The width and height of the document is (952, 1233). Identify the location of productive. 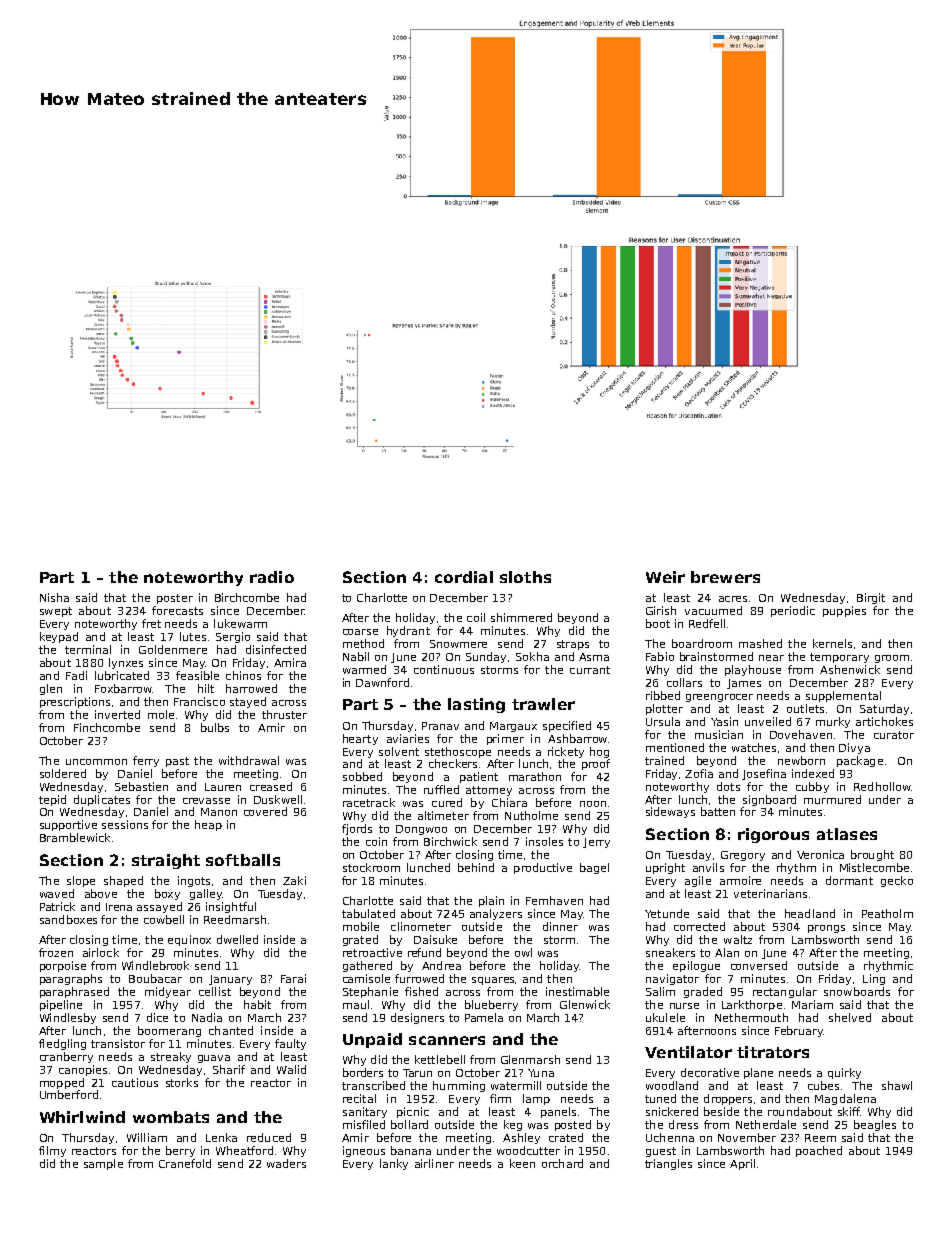
(543, 868).
